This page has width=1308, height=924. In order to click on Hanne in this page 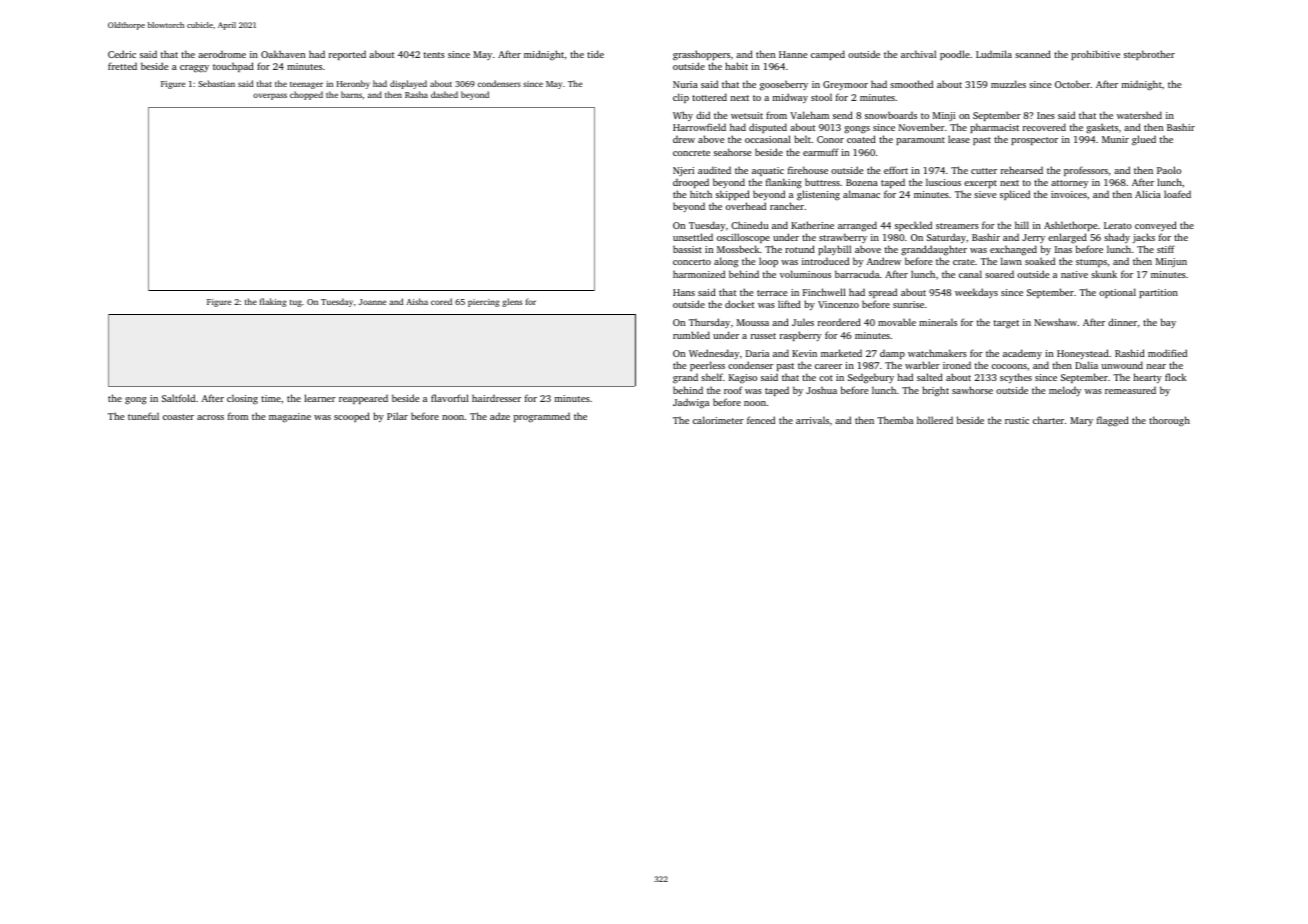, I will do `click(793, 54)`.
